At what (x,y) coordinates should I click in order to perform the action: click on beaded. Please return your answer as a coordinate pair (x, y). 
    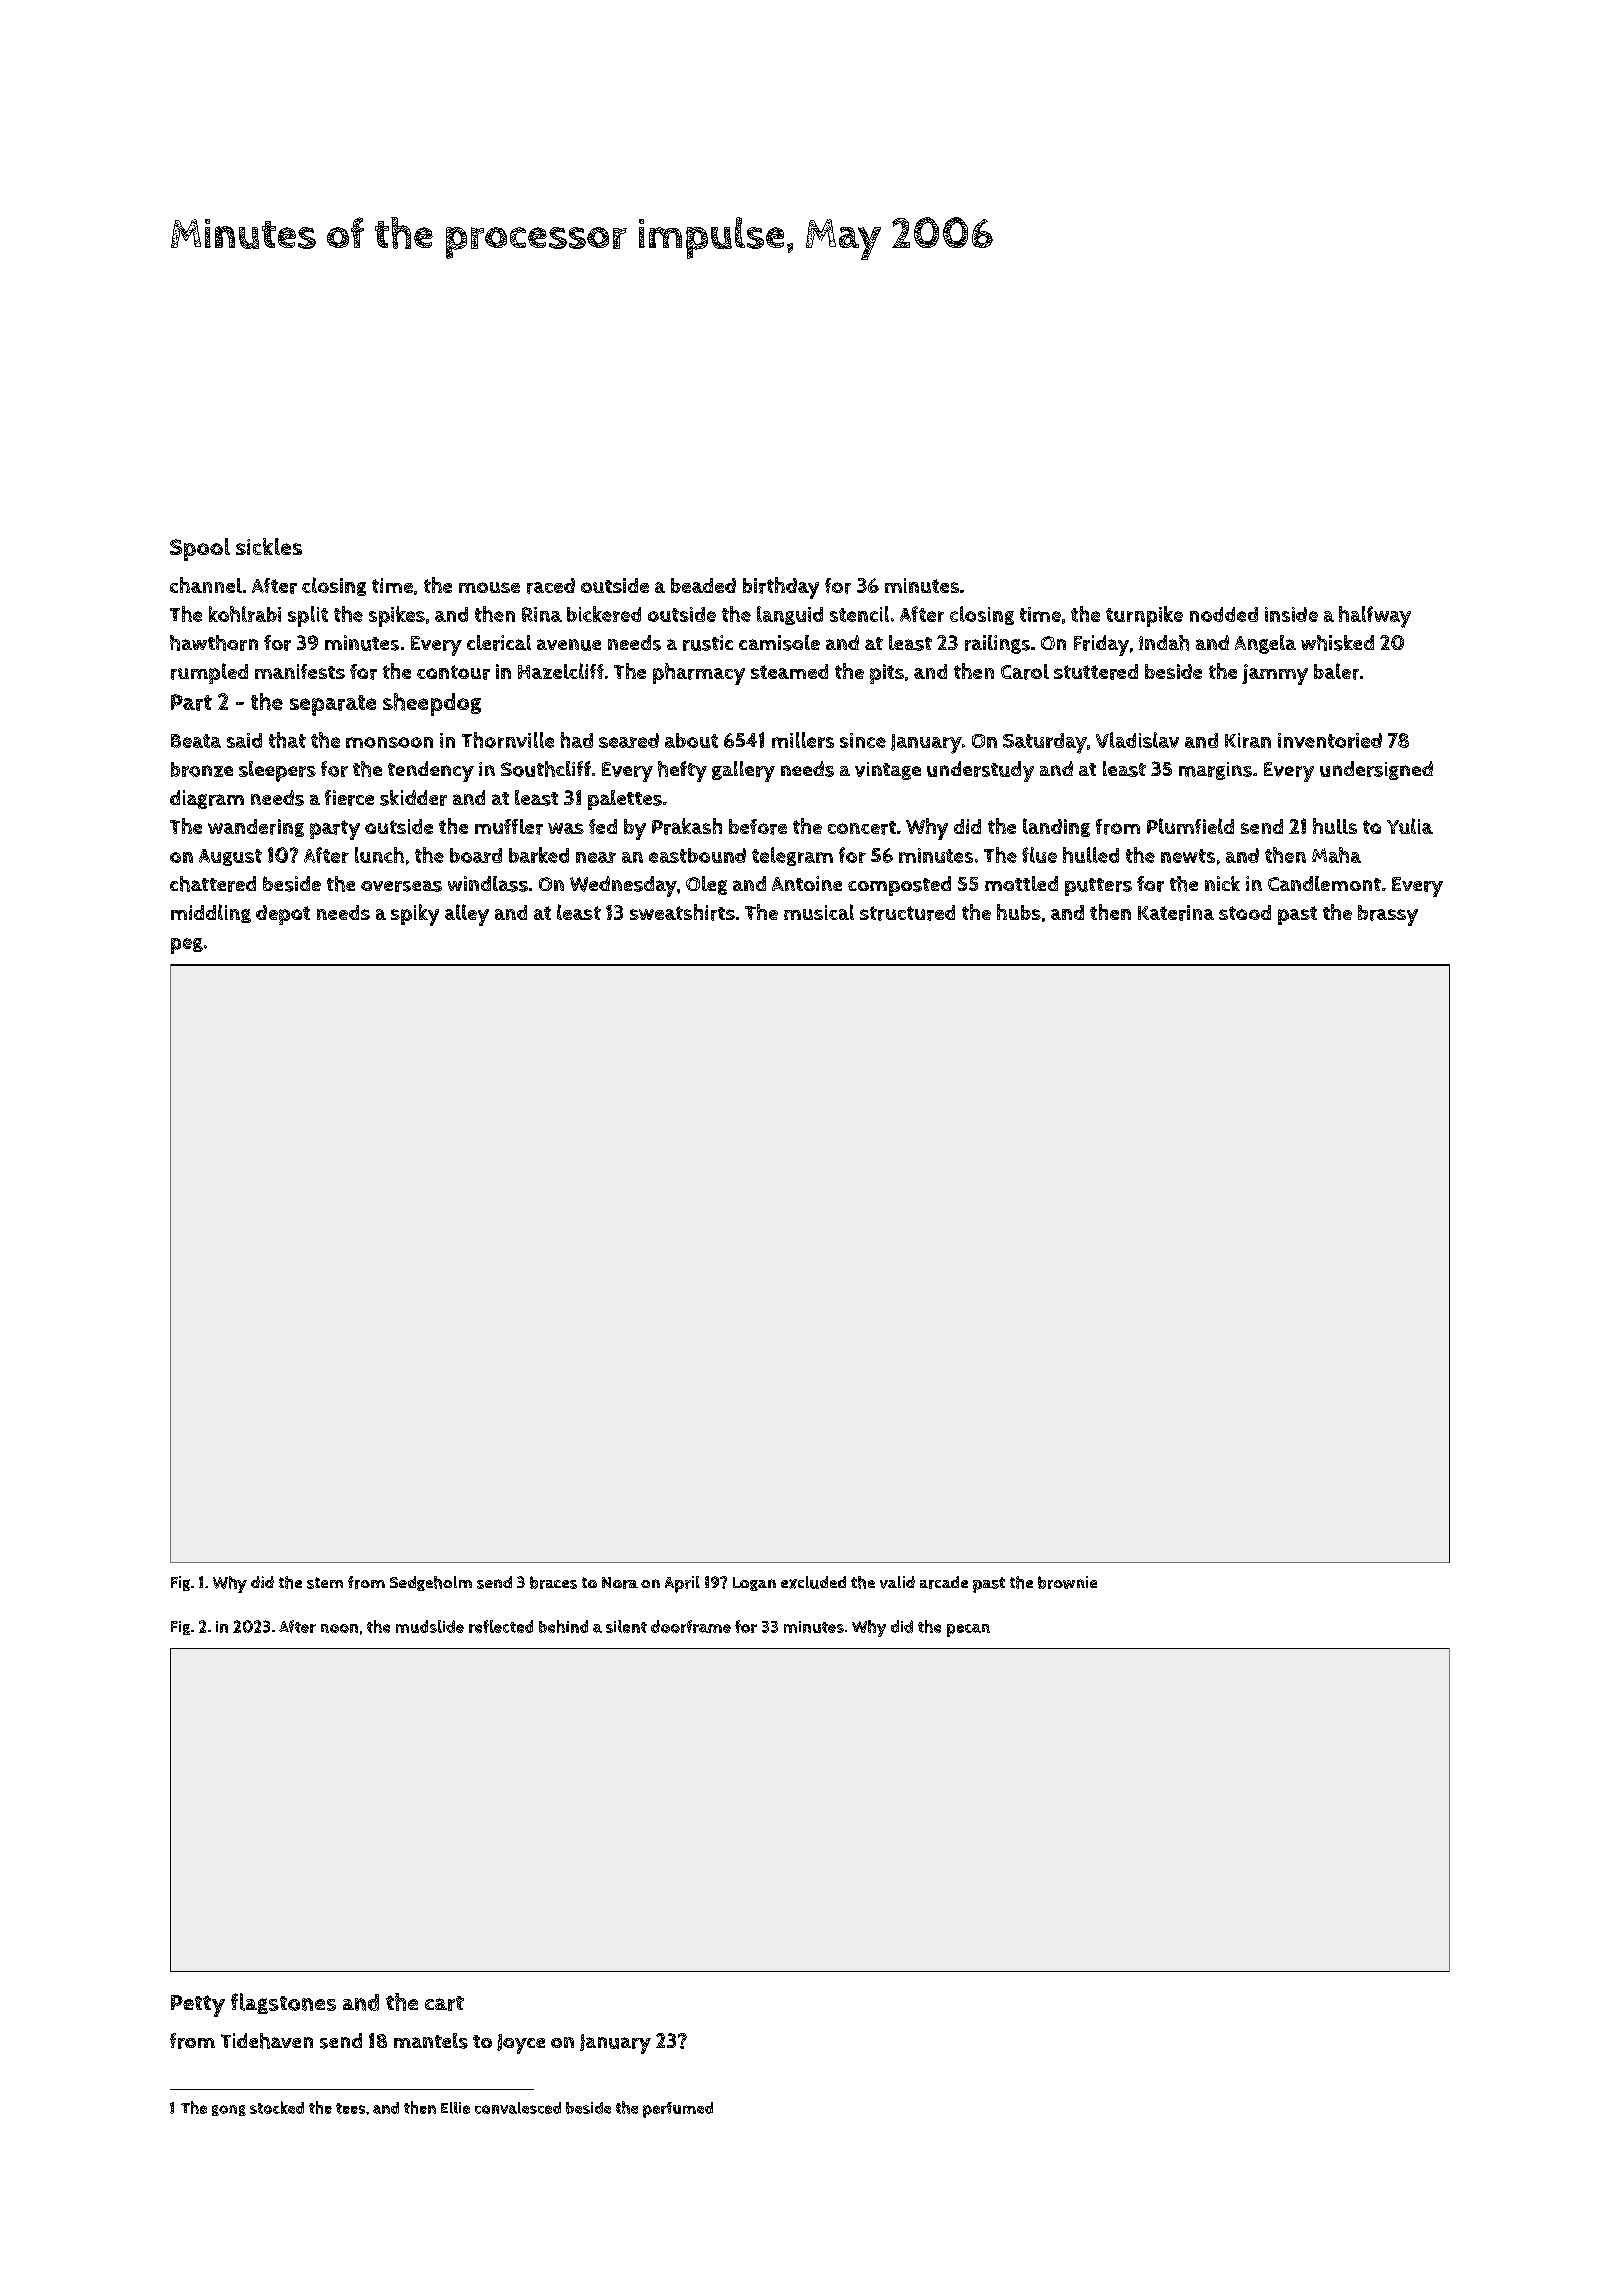
    Looking at the image, I should click on (703, 585).
